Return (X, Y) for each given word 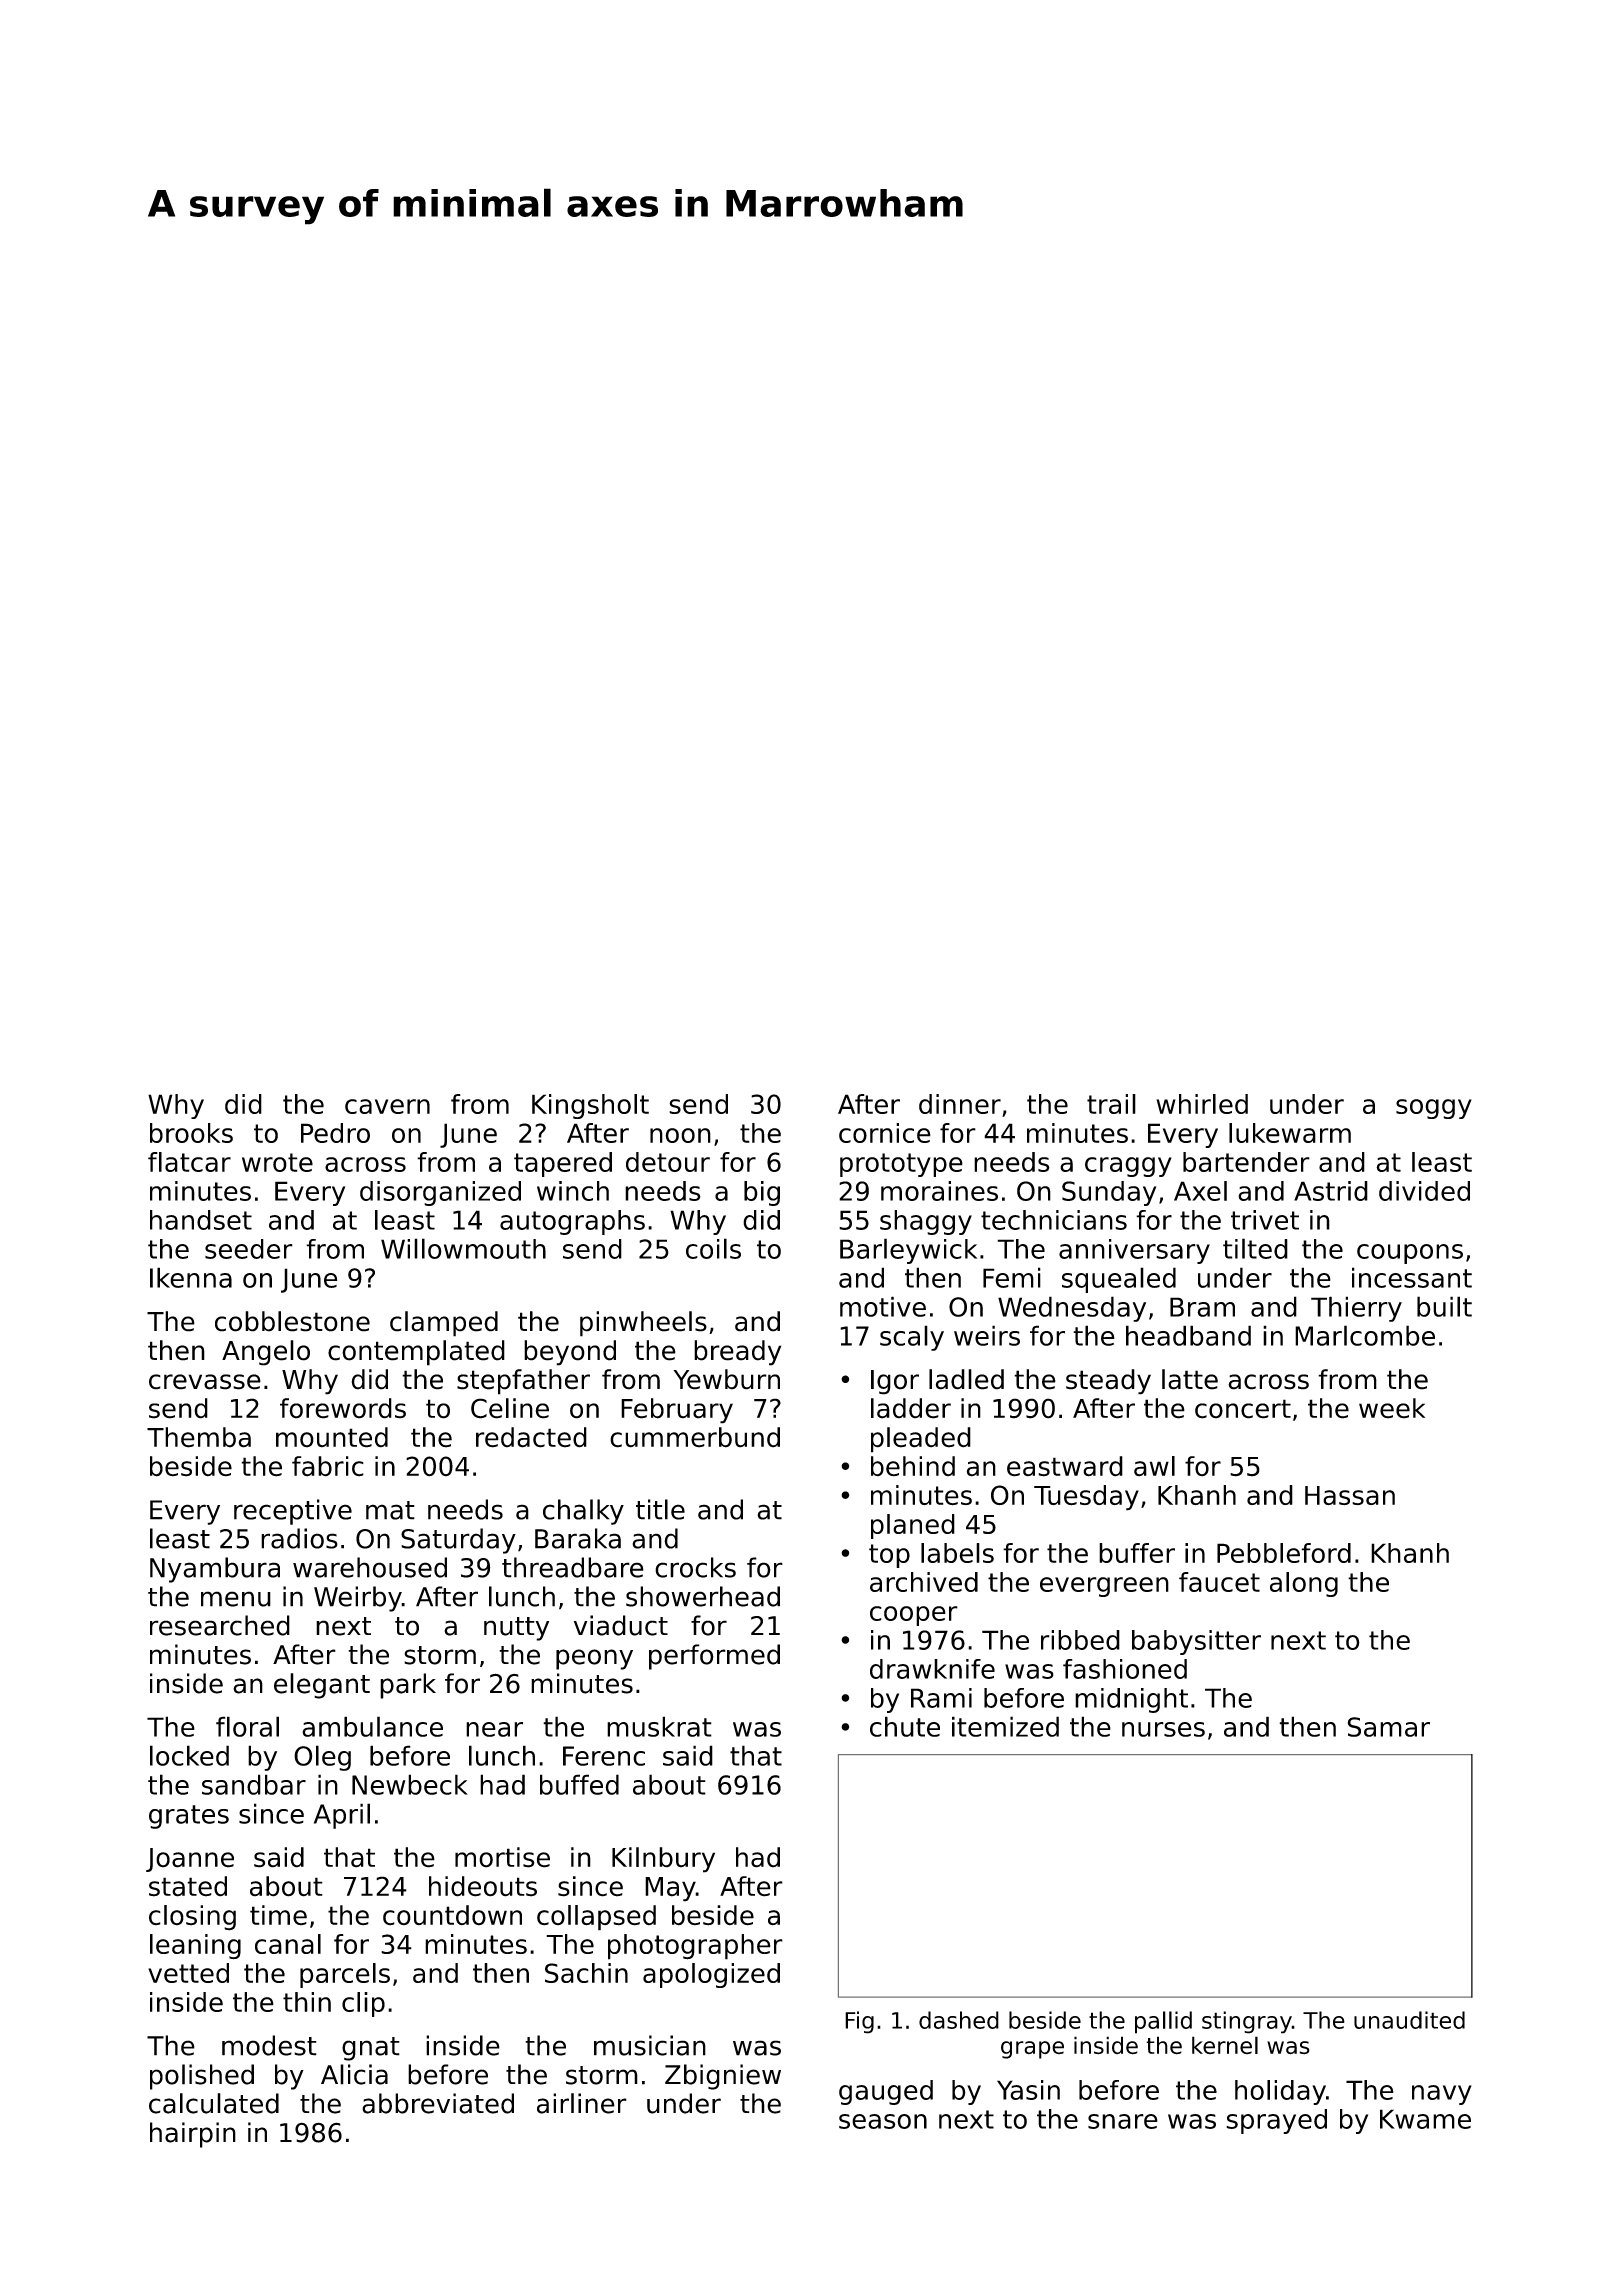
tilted (1255, 1248)
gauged (886, 2092)
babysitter (1196, 1642)
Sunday (1109, 1193)
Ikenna (191, 1277)
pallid (1163, 2022)
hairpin (193, 2135)
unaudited (1409, 2020)
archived (924, 1582)
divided (1424, 1191)
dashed (959, 2020)
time (278, 1915)
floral (247, 1726)
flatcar (189, 1162)
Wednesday (1072, 1309)
